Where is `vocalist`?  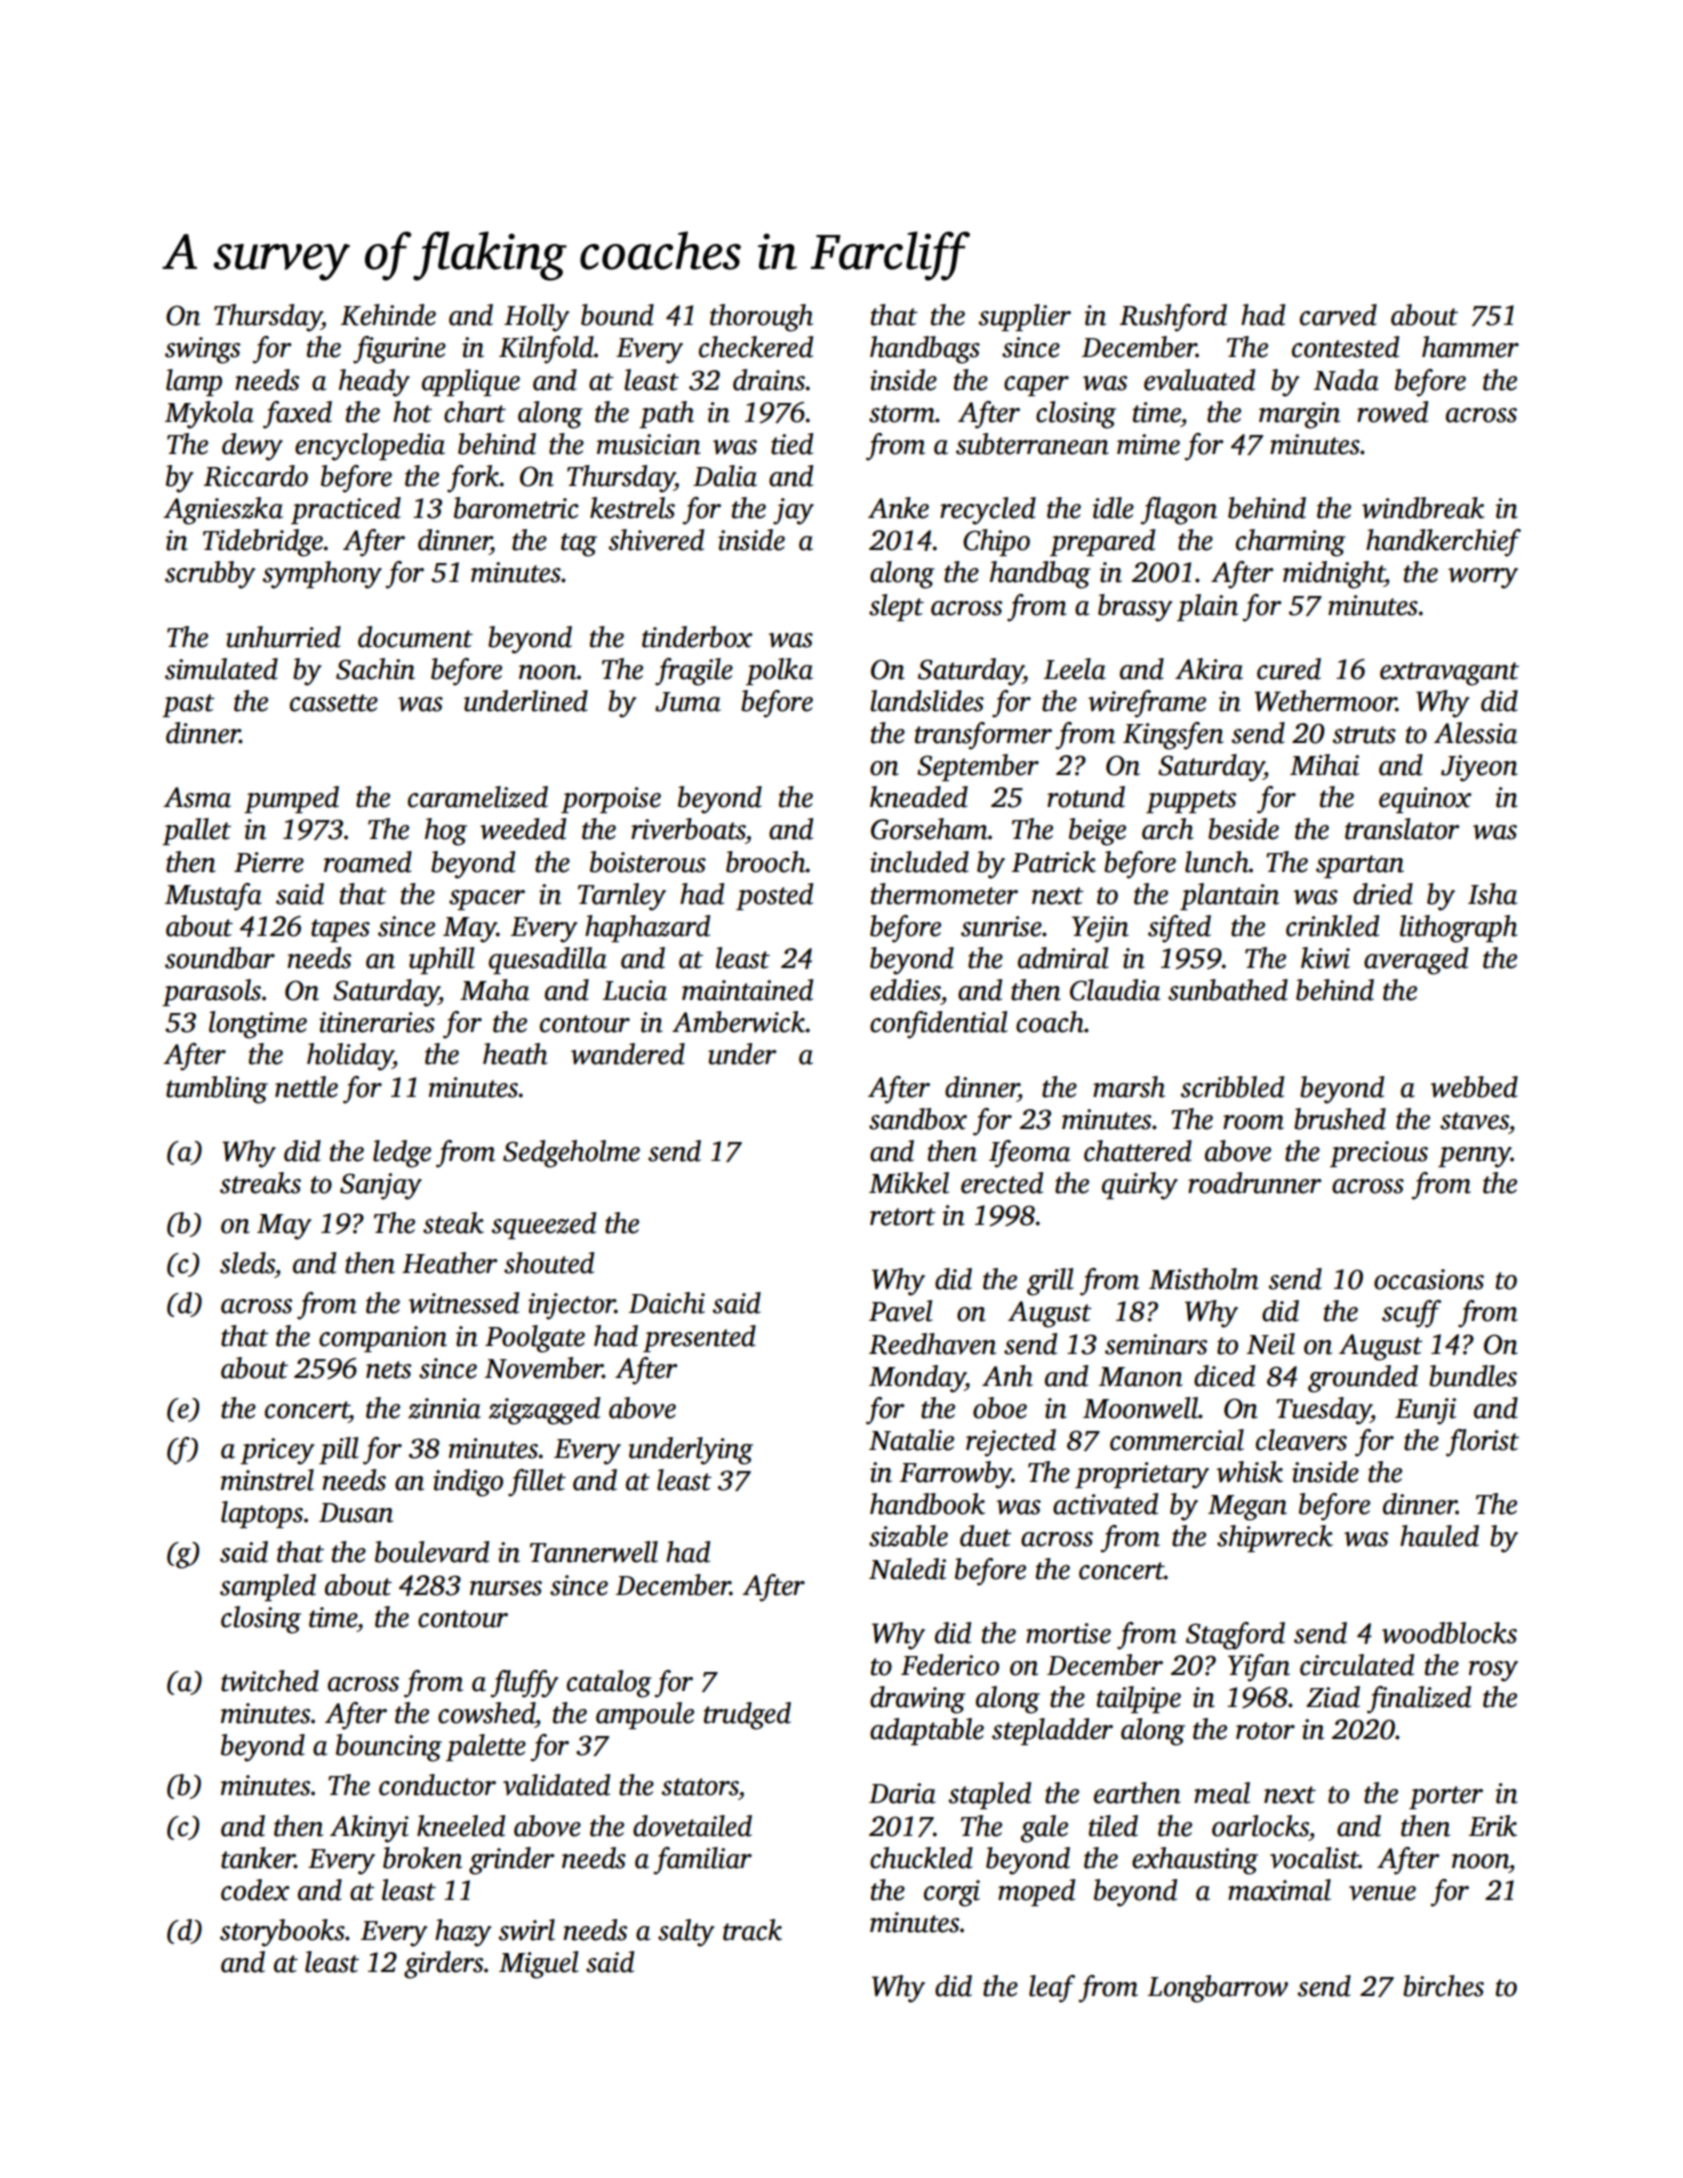 vocalist is located at coordinates (1314, 1858).
